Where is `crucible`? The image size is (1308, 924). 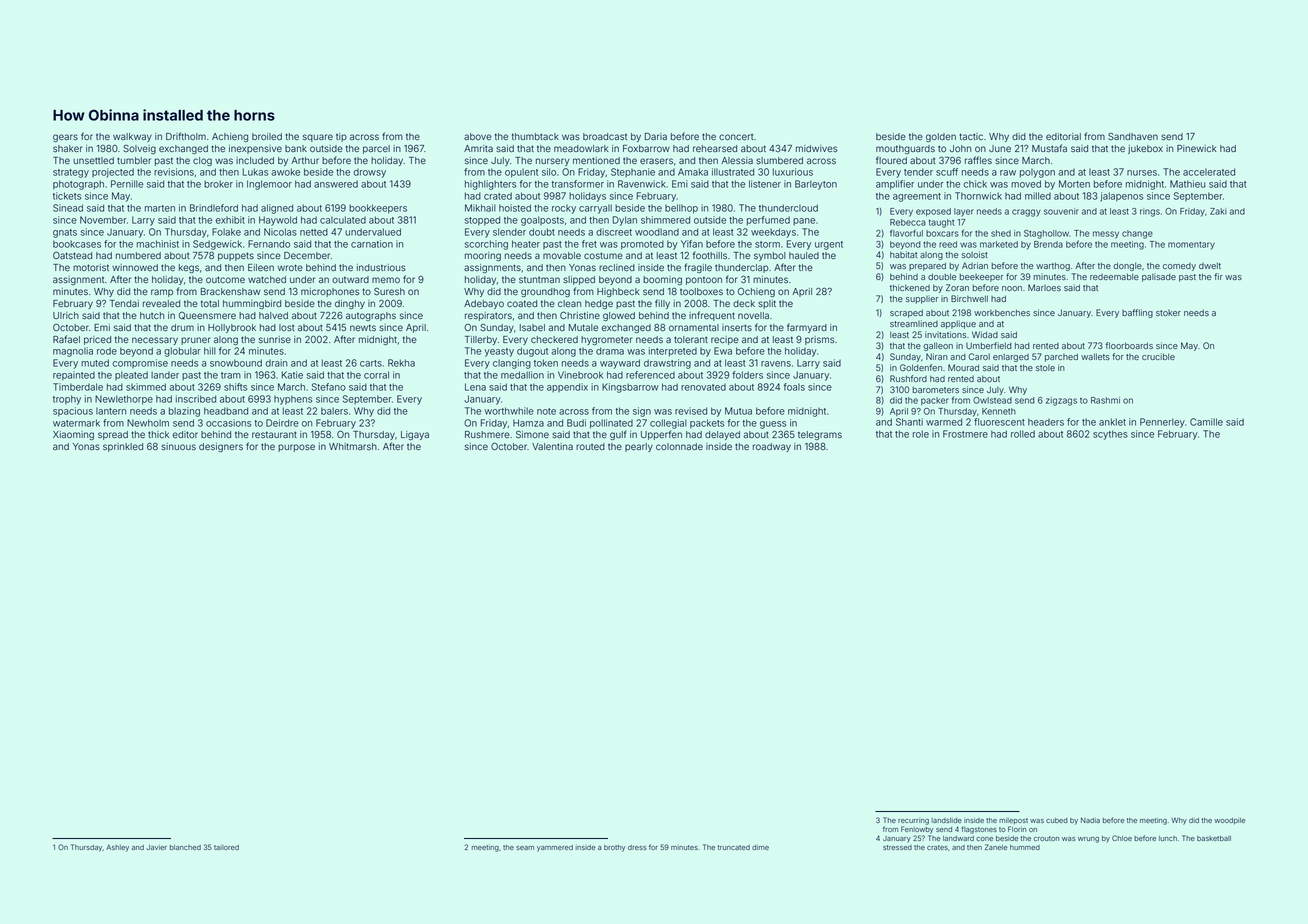 crucible is located at coordinates (1158, 356).
